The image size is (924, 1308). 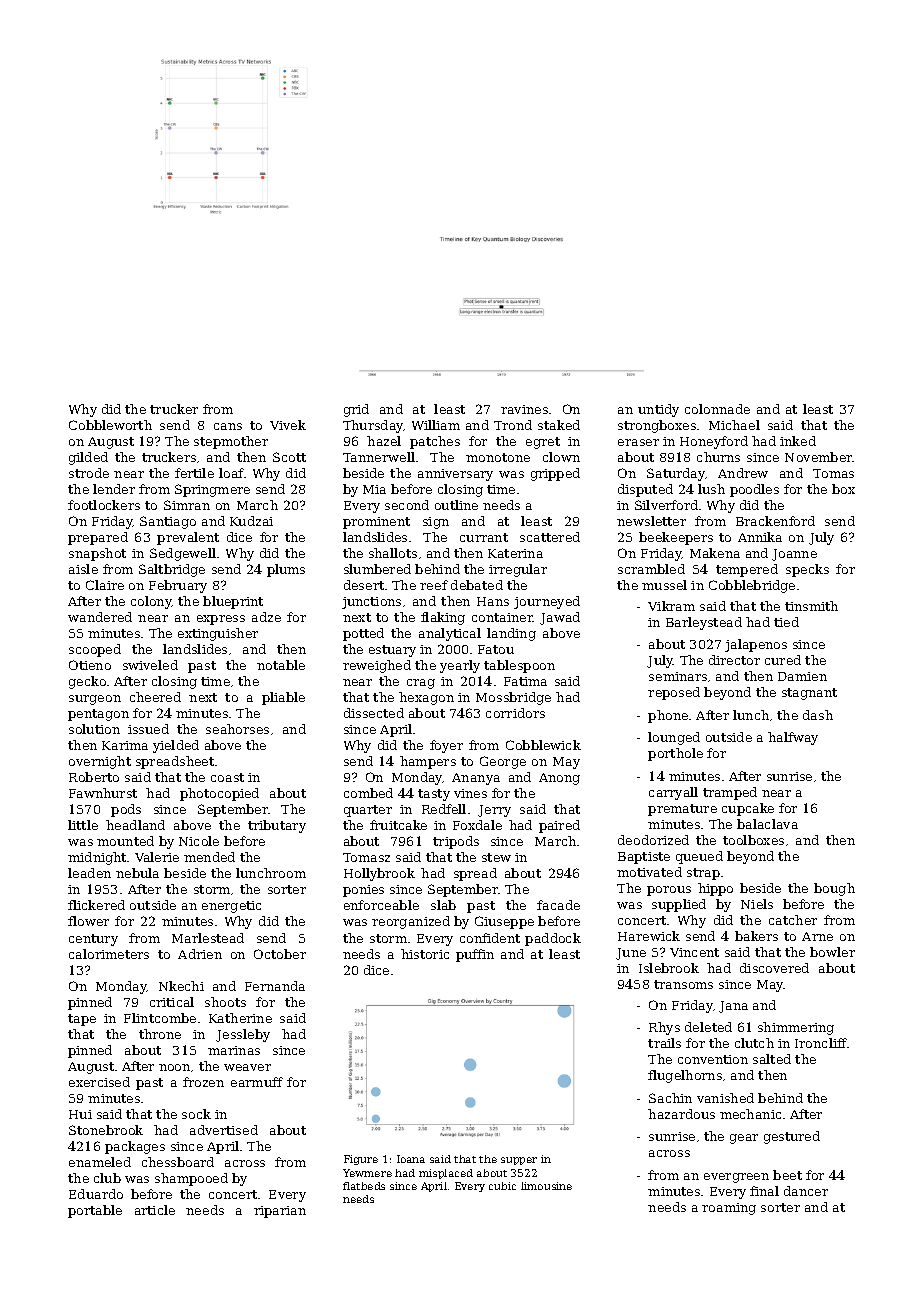 What do you see at coordinates (717, 409) in the document?
I see `colonnade` at bounding box center [717, 409].
